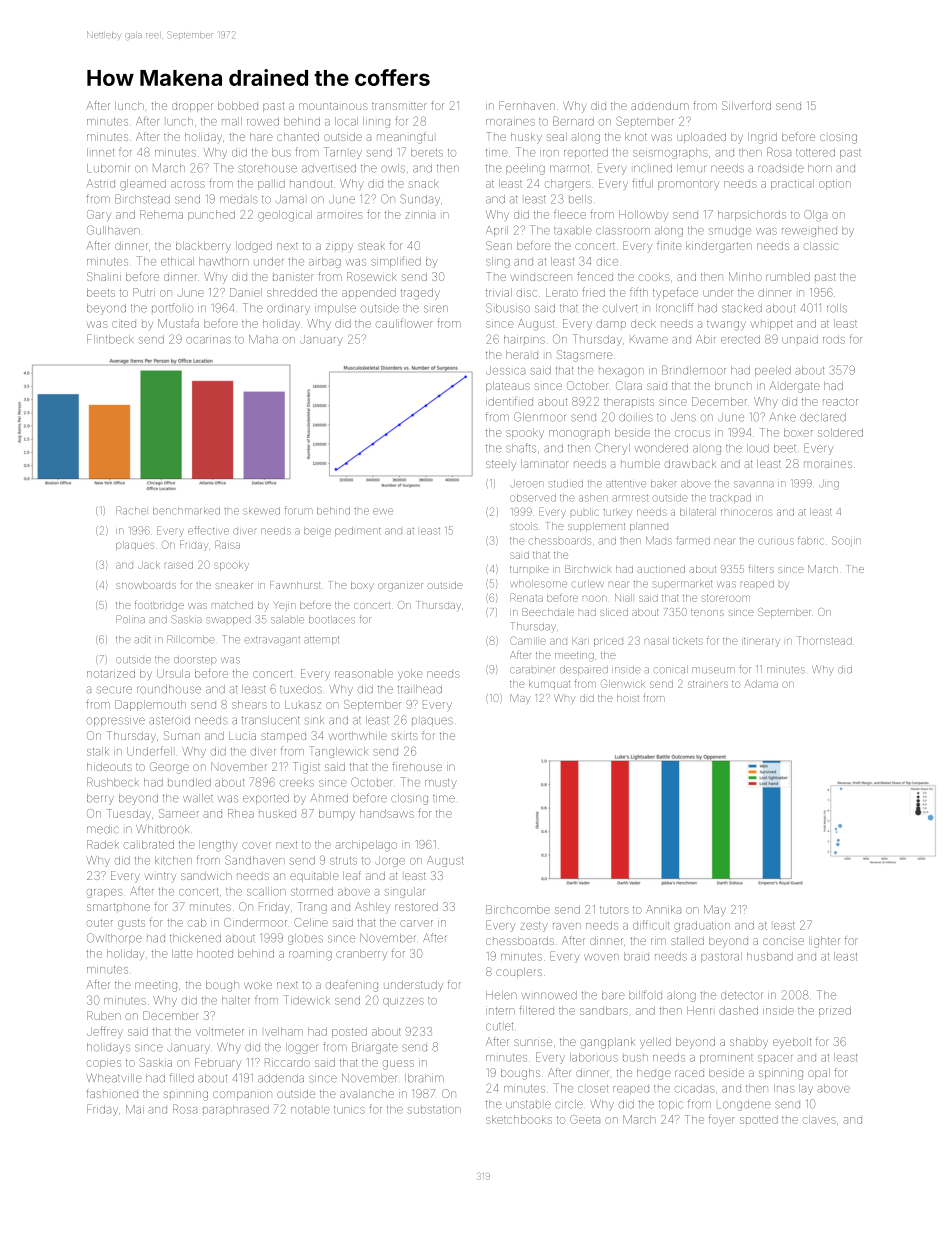 This document has height=1233, width=952. Describe the element at coordinates (333, 106) in the document. I see `mountainous` at that location.
